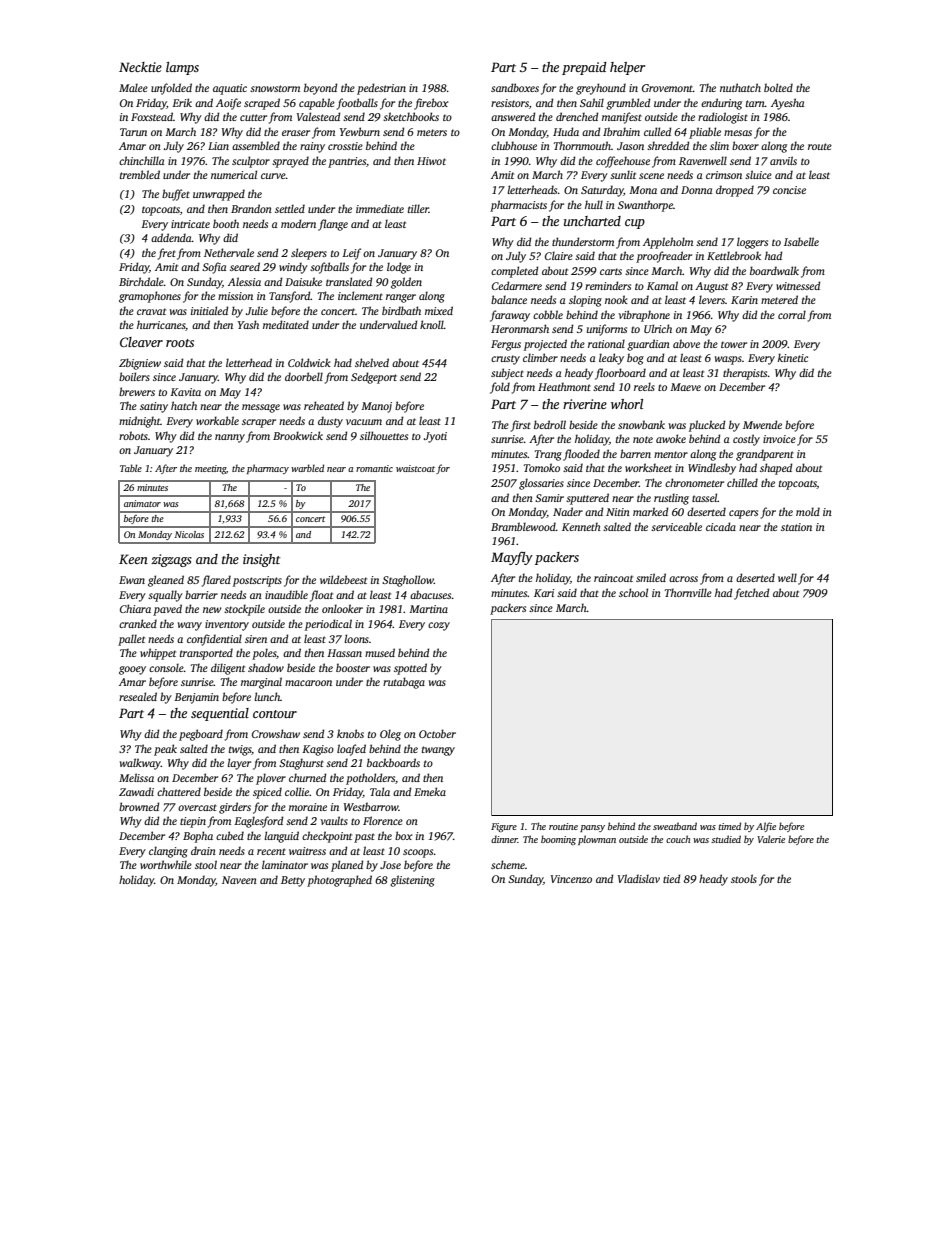 Image resolution: width=952 pixels, height=1233 pixels. Describe the element at coordinates (582, 145) in the screenshot. I see `Thornmouth` at that location.
